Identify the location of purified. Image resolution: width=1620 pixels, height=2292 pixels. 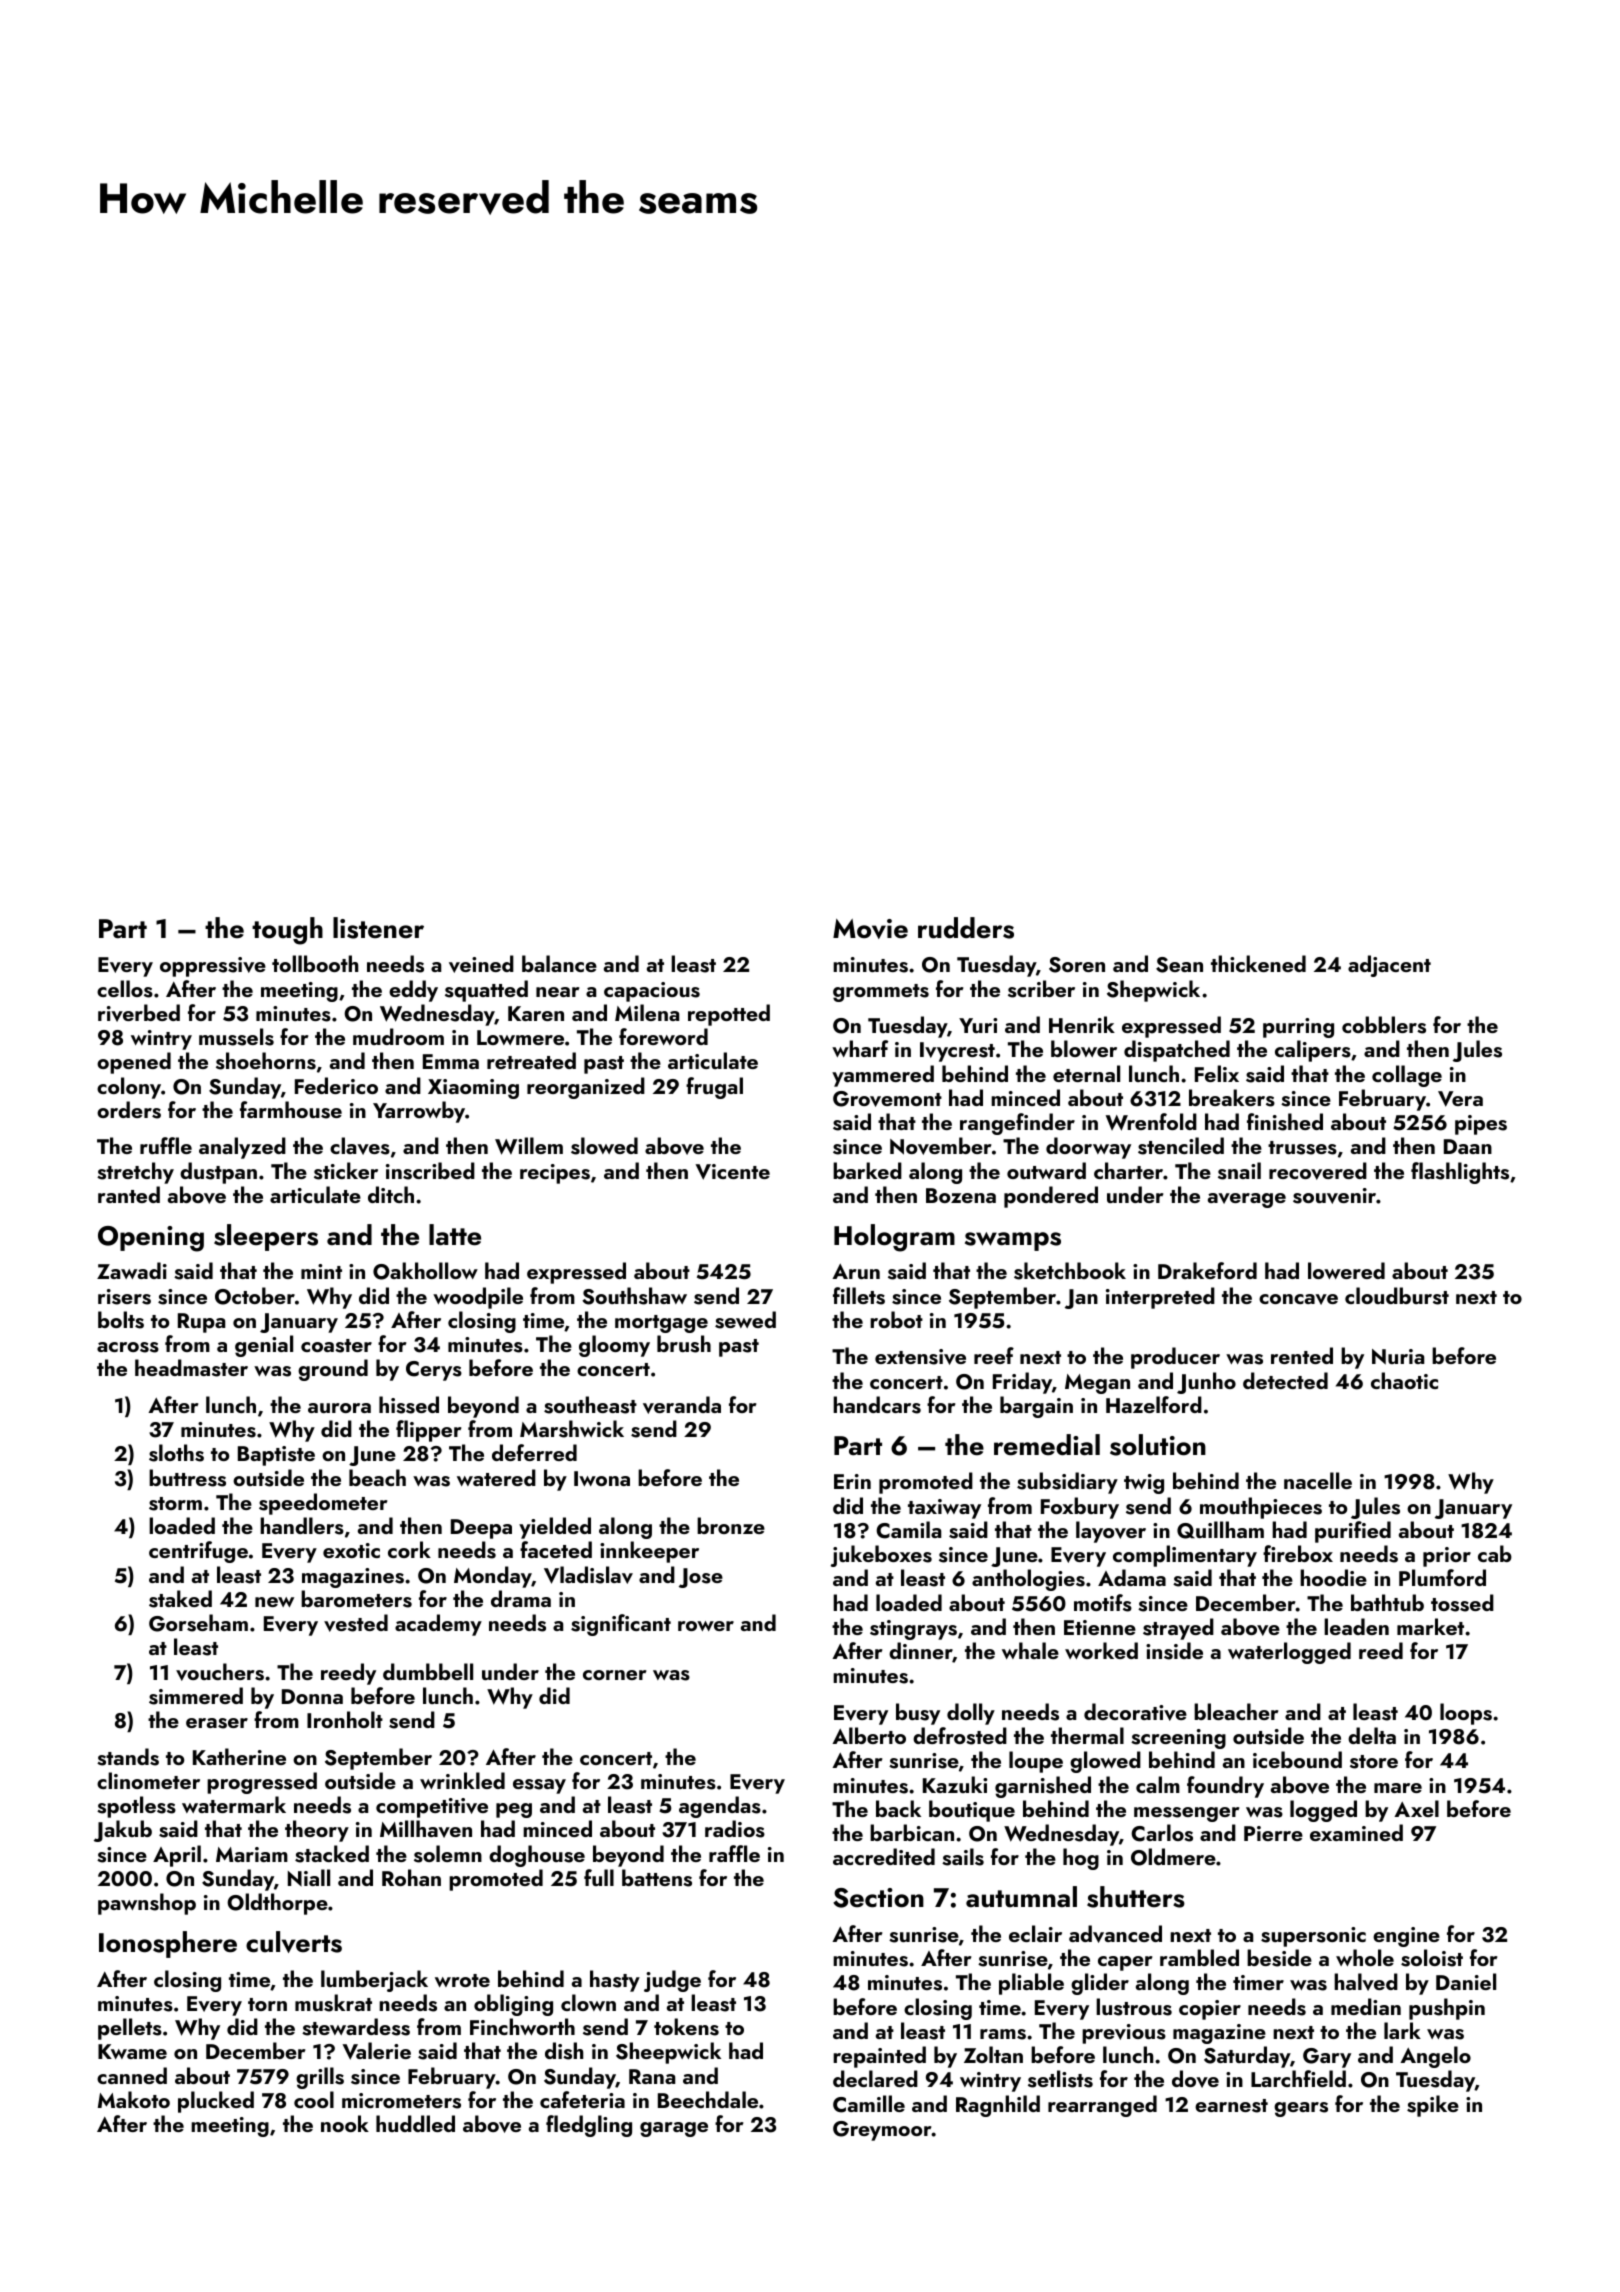
(1353, 1532).
